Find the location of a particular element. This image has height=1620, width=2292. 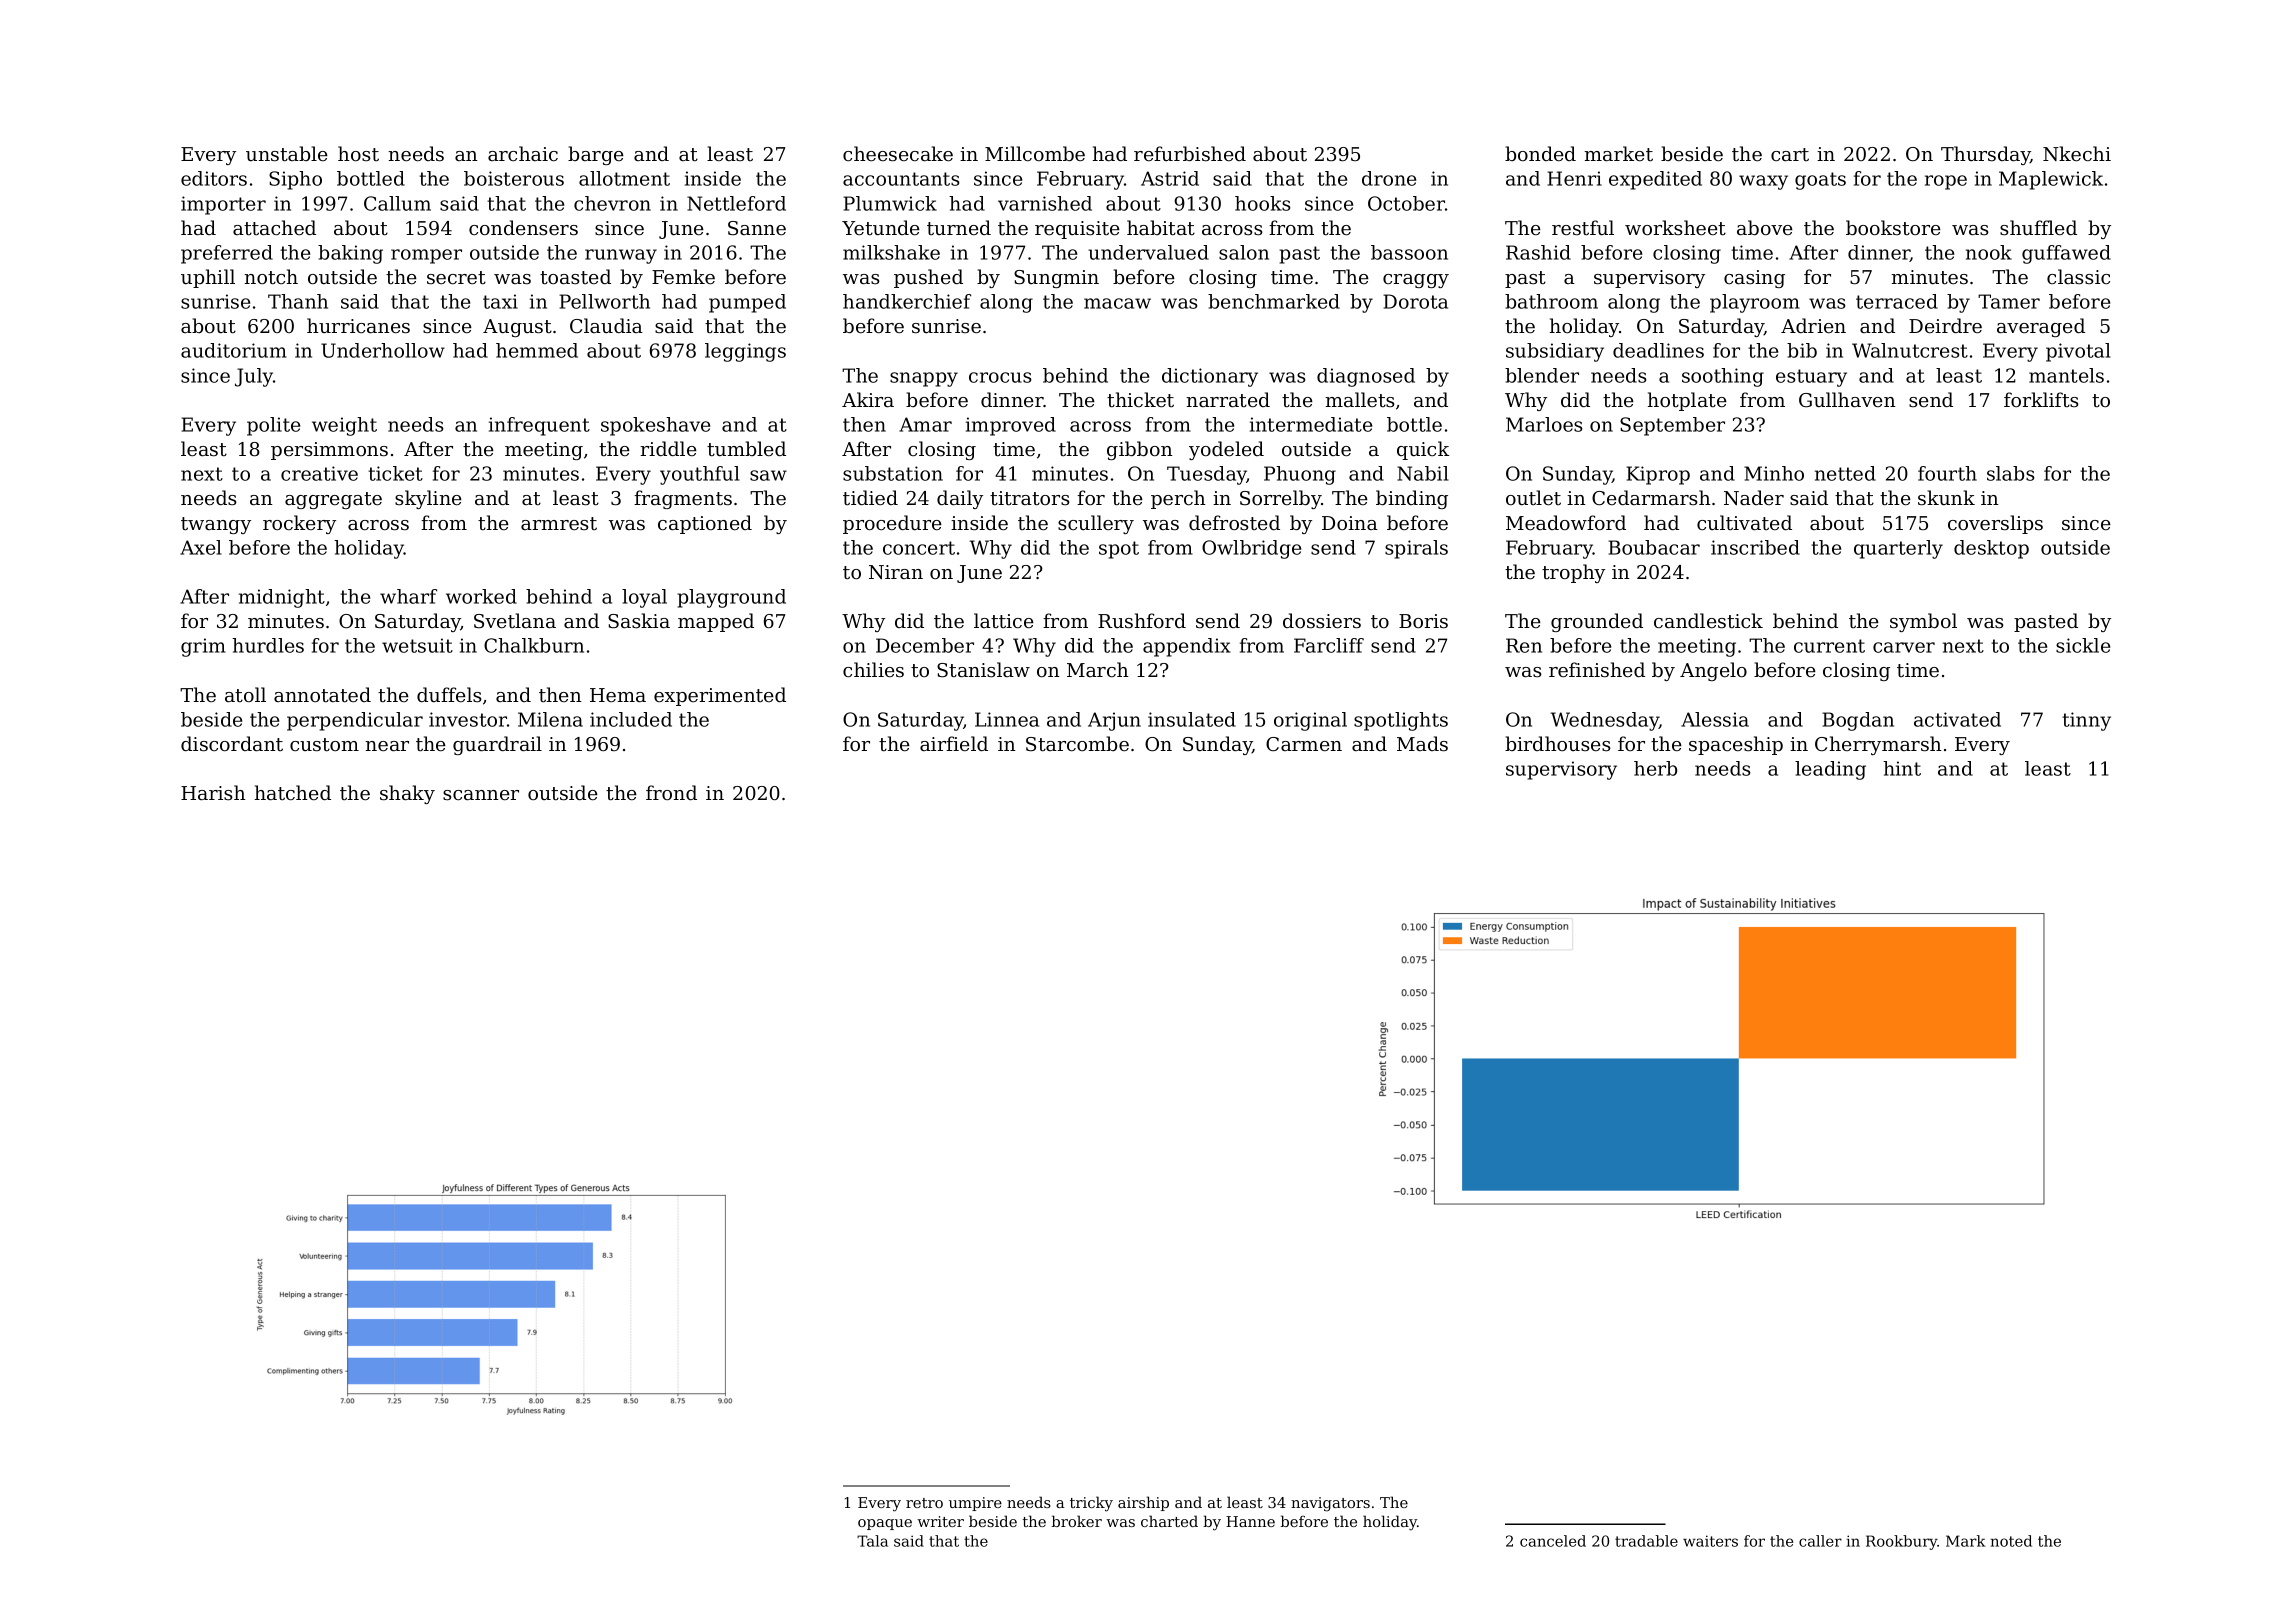

forklifts is located at coordinates (2041, 400).
